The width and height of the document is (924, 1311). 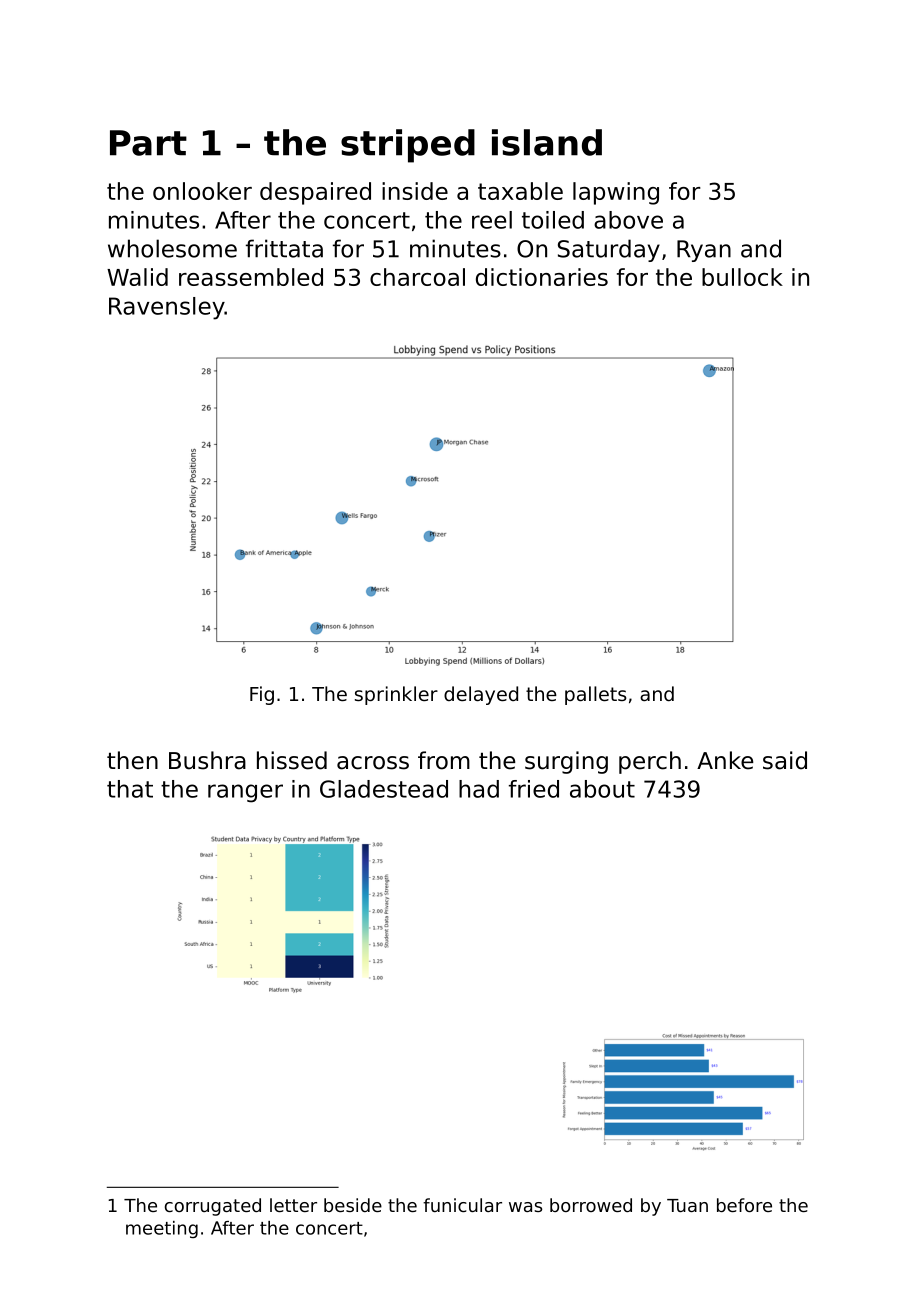 What do you see at coordinates (284, 248) in the document?
I see `frittata` at bounding box center [284, 248].
